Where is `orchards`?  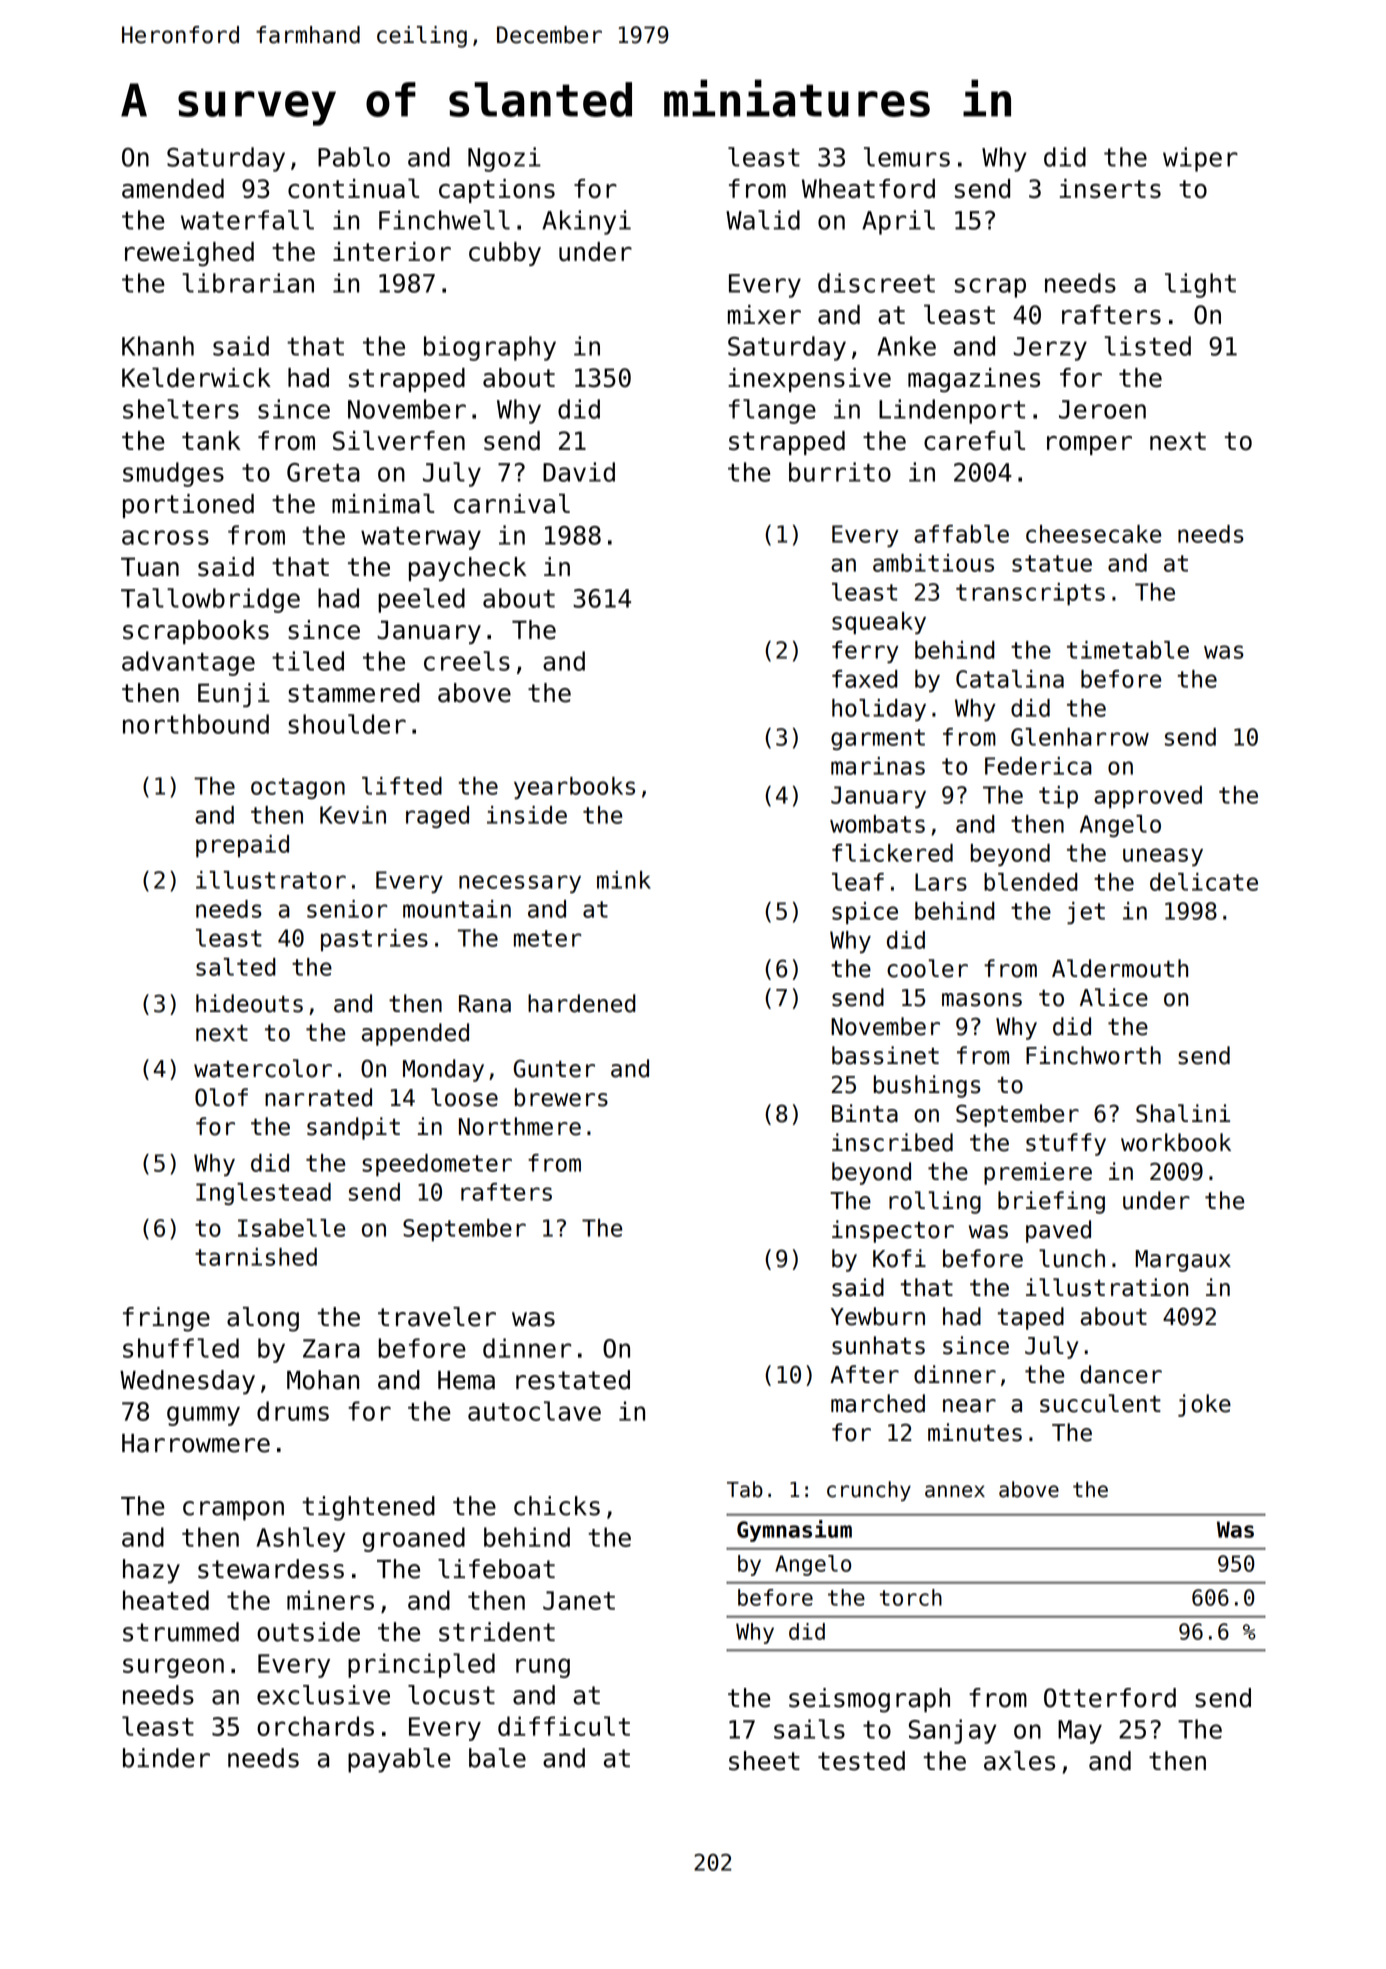
orchards is located at coordinates (315, 1726).
